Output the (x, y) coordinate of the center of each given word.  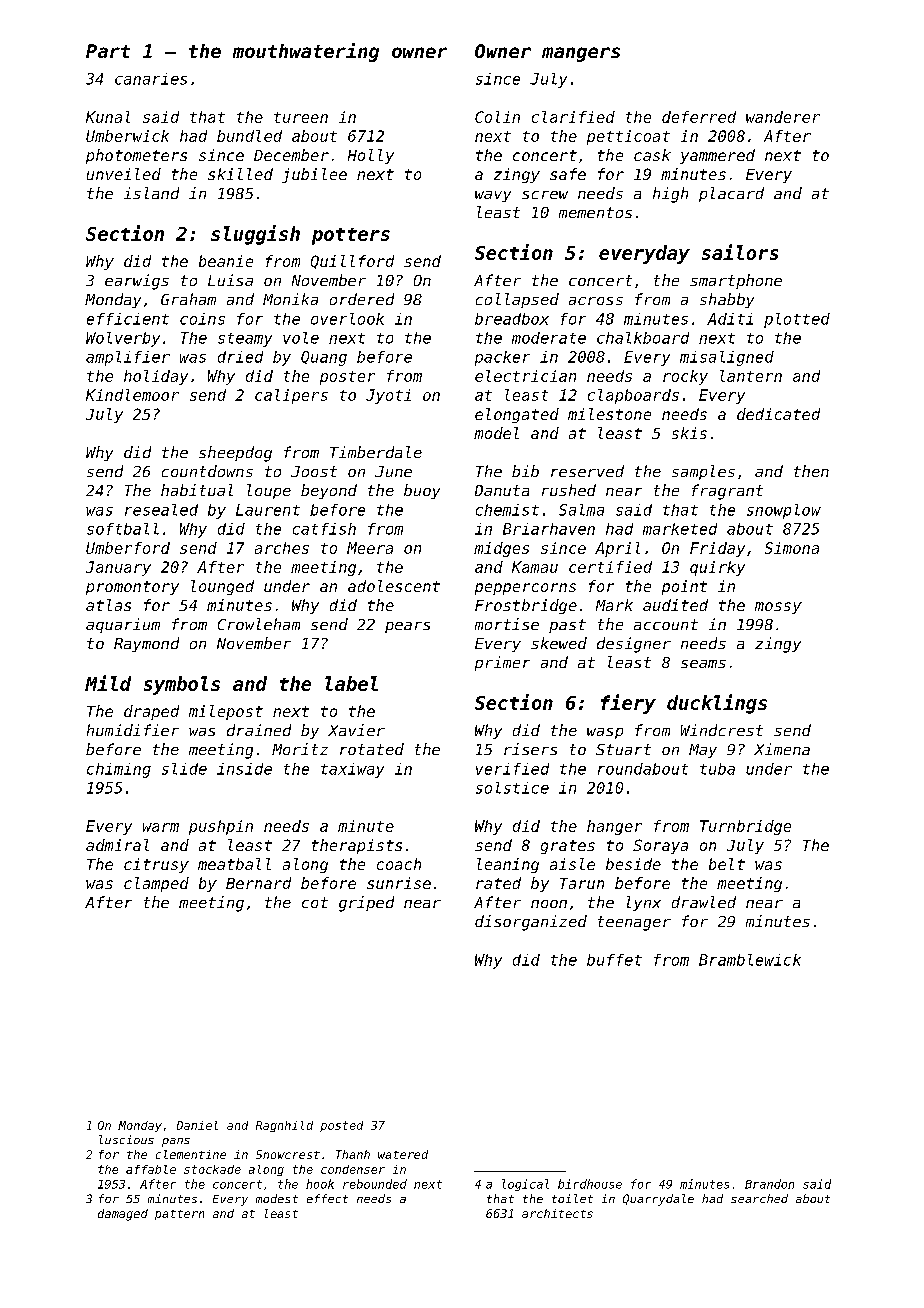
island (151, 193)
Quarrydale (658, 1200)
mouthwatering (306, 52)
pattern (179, 1215)
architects (557, 1213)
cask (652, 155)
